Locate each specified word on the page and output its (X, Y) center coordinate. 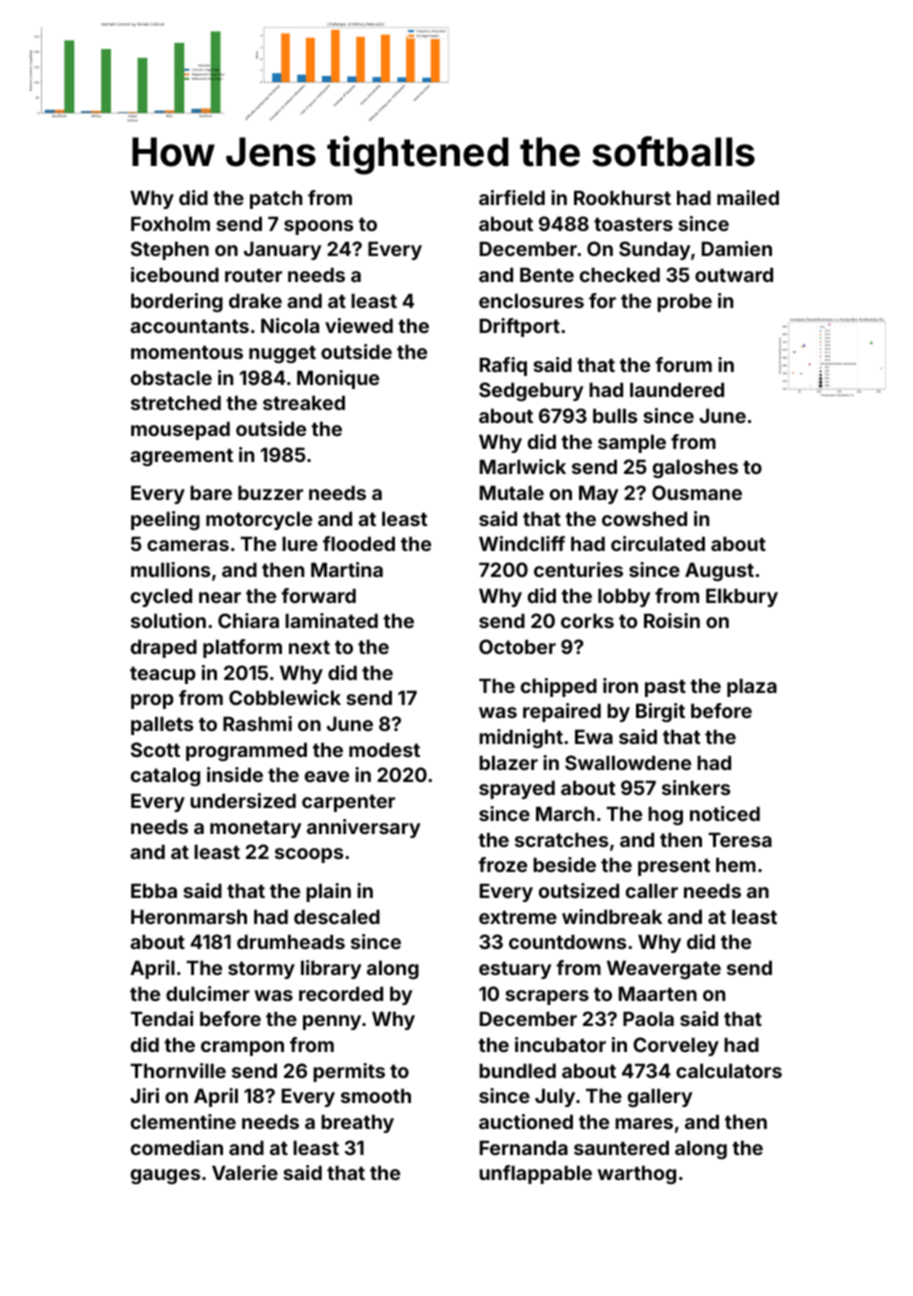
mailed (748, 197)
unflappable (535, 1174)
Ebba (154, 890)
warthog (637, 1174)
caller (652, 890)
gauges (165, 1176)
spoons (318, 227)
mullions (170, 569)
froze (502, 864)
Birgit (660, 712)
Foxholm (170, 223)
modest (384, 749)
